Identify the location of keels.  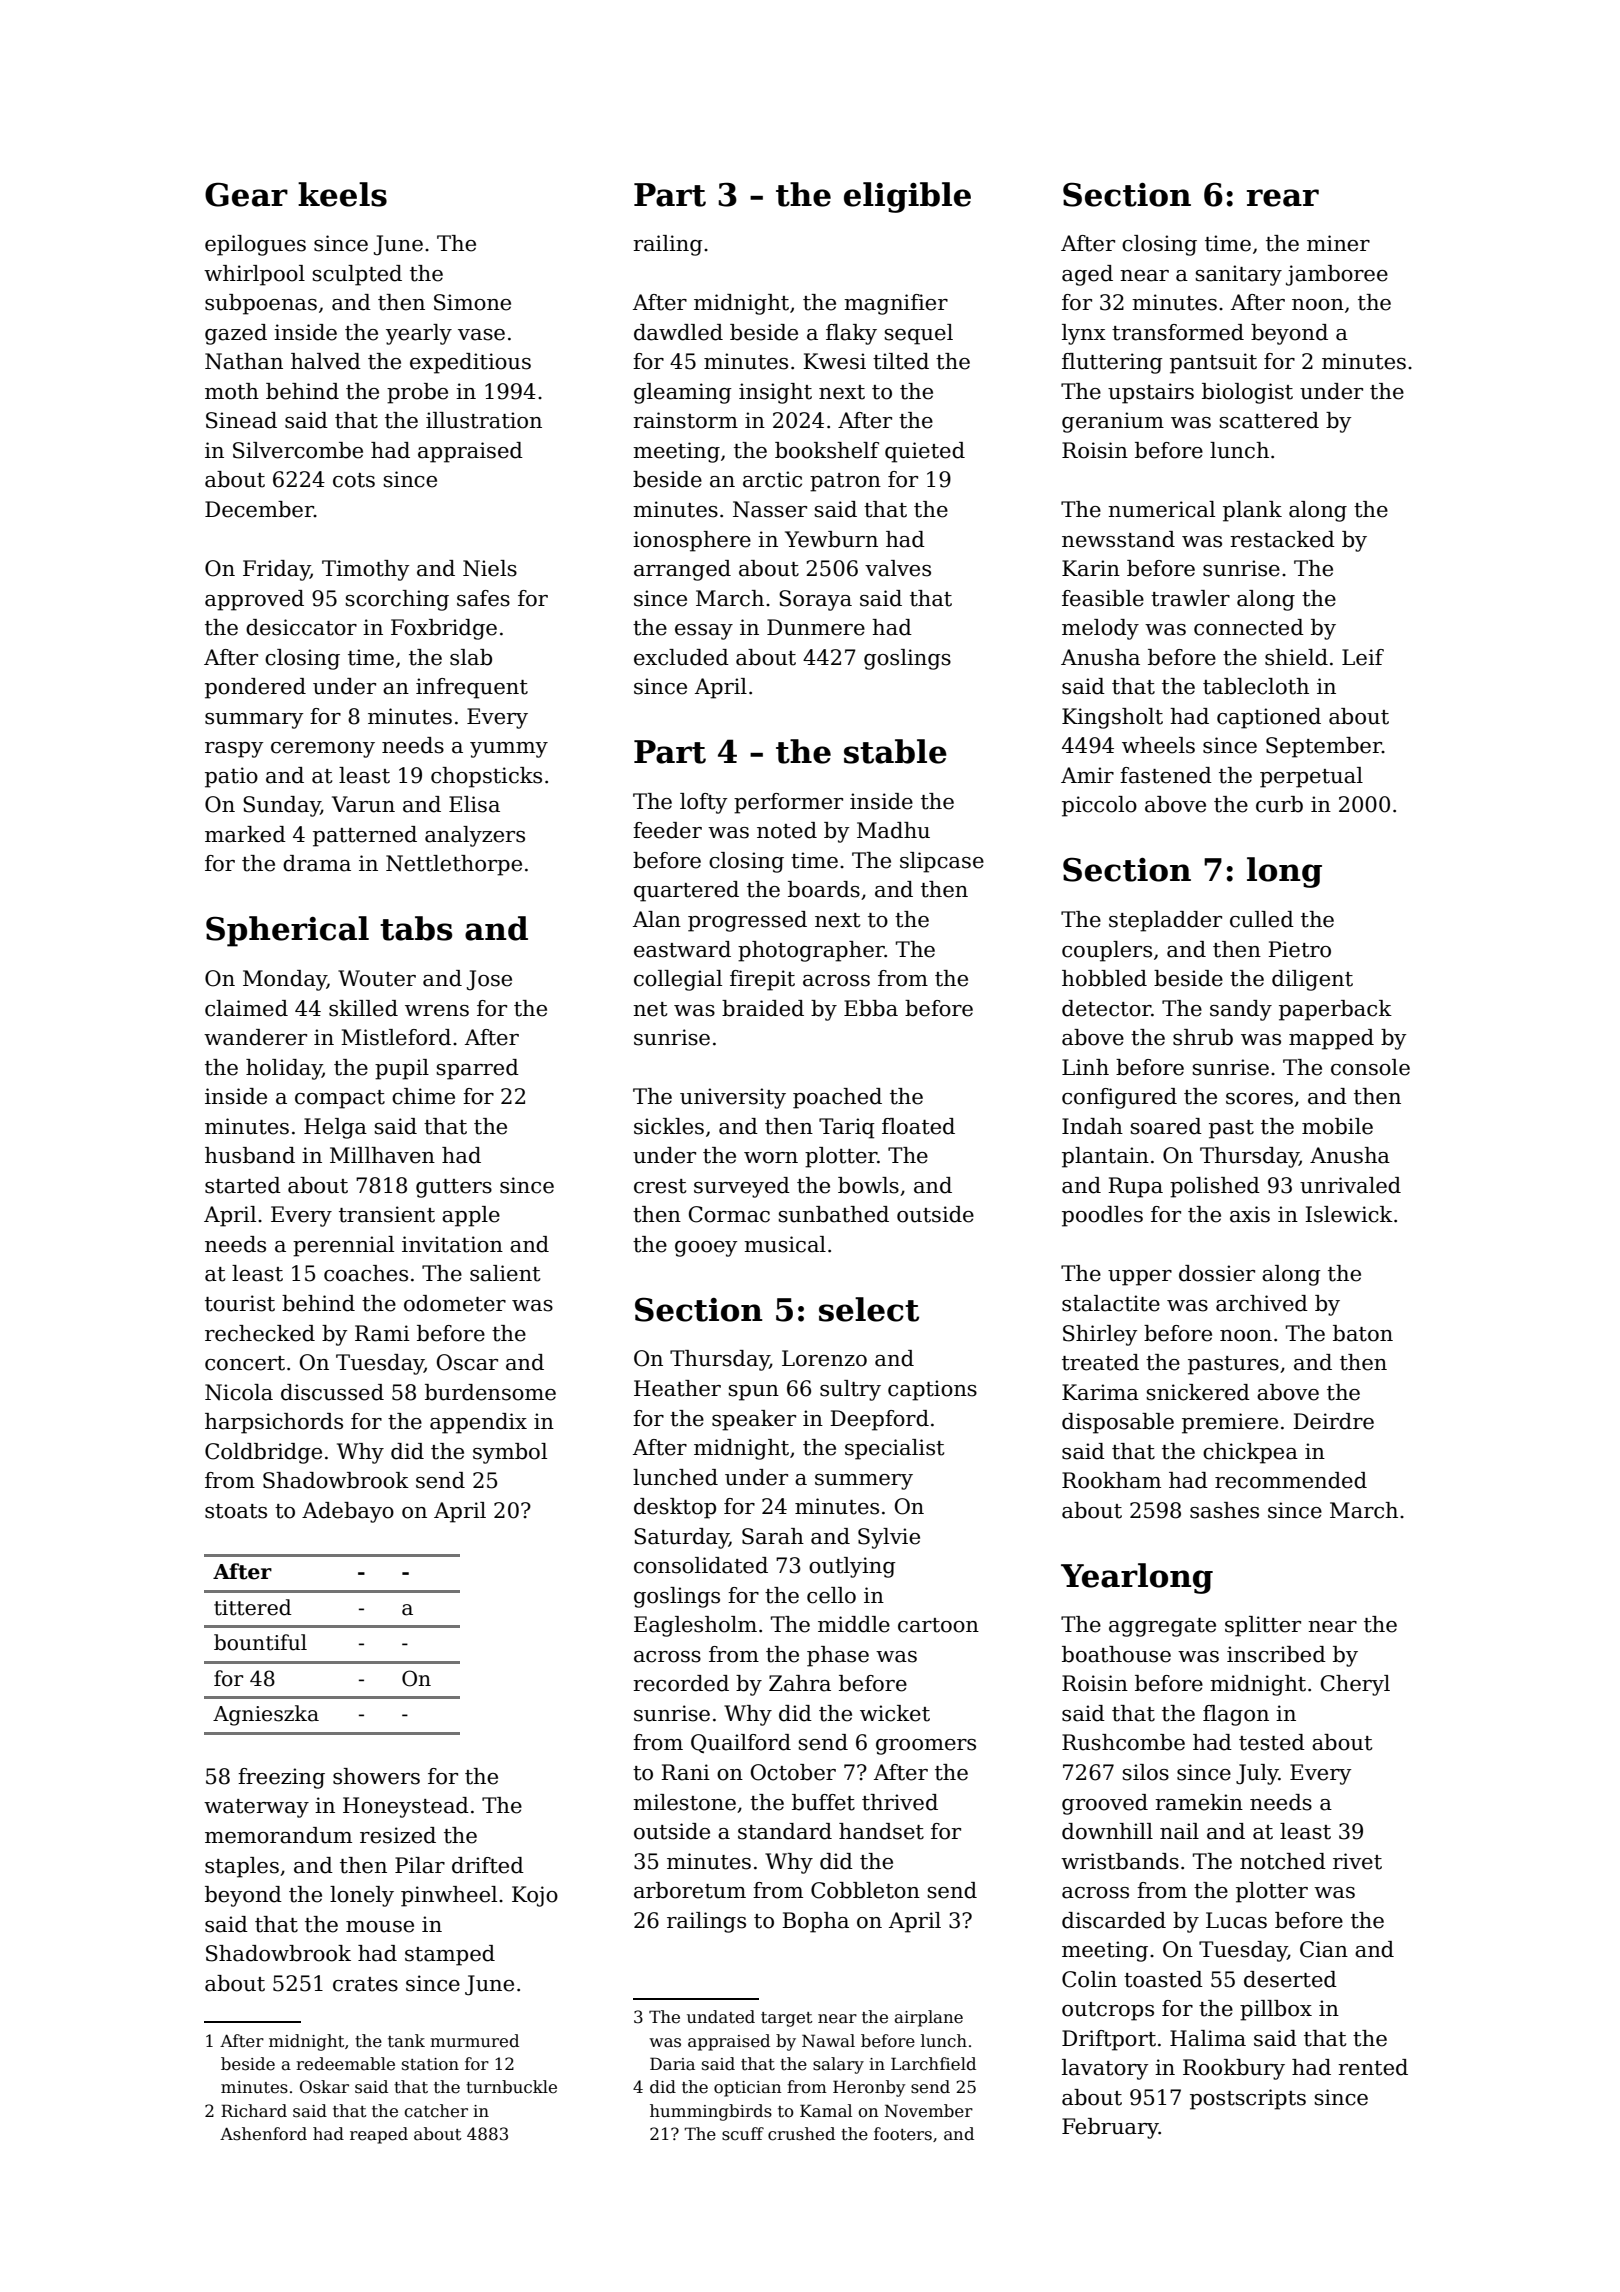
(342, 194).
